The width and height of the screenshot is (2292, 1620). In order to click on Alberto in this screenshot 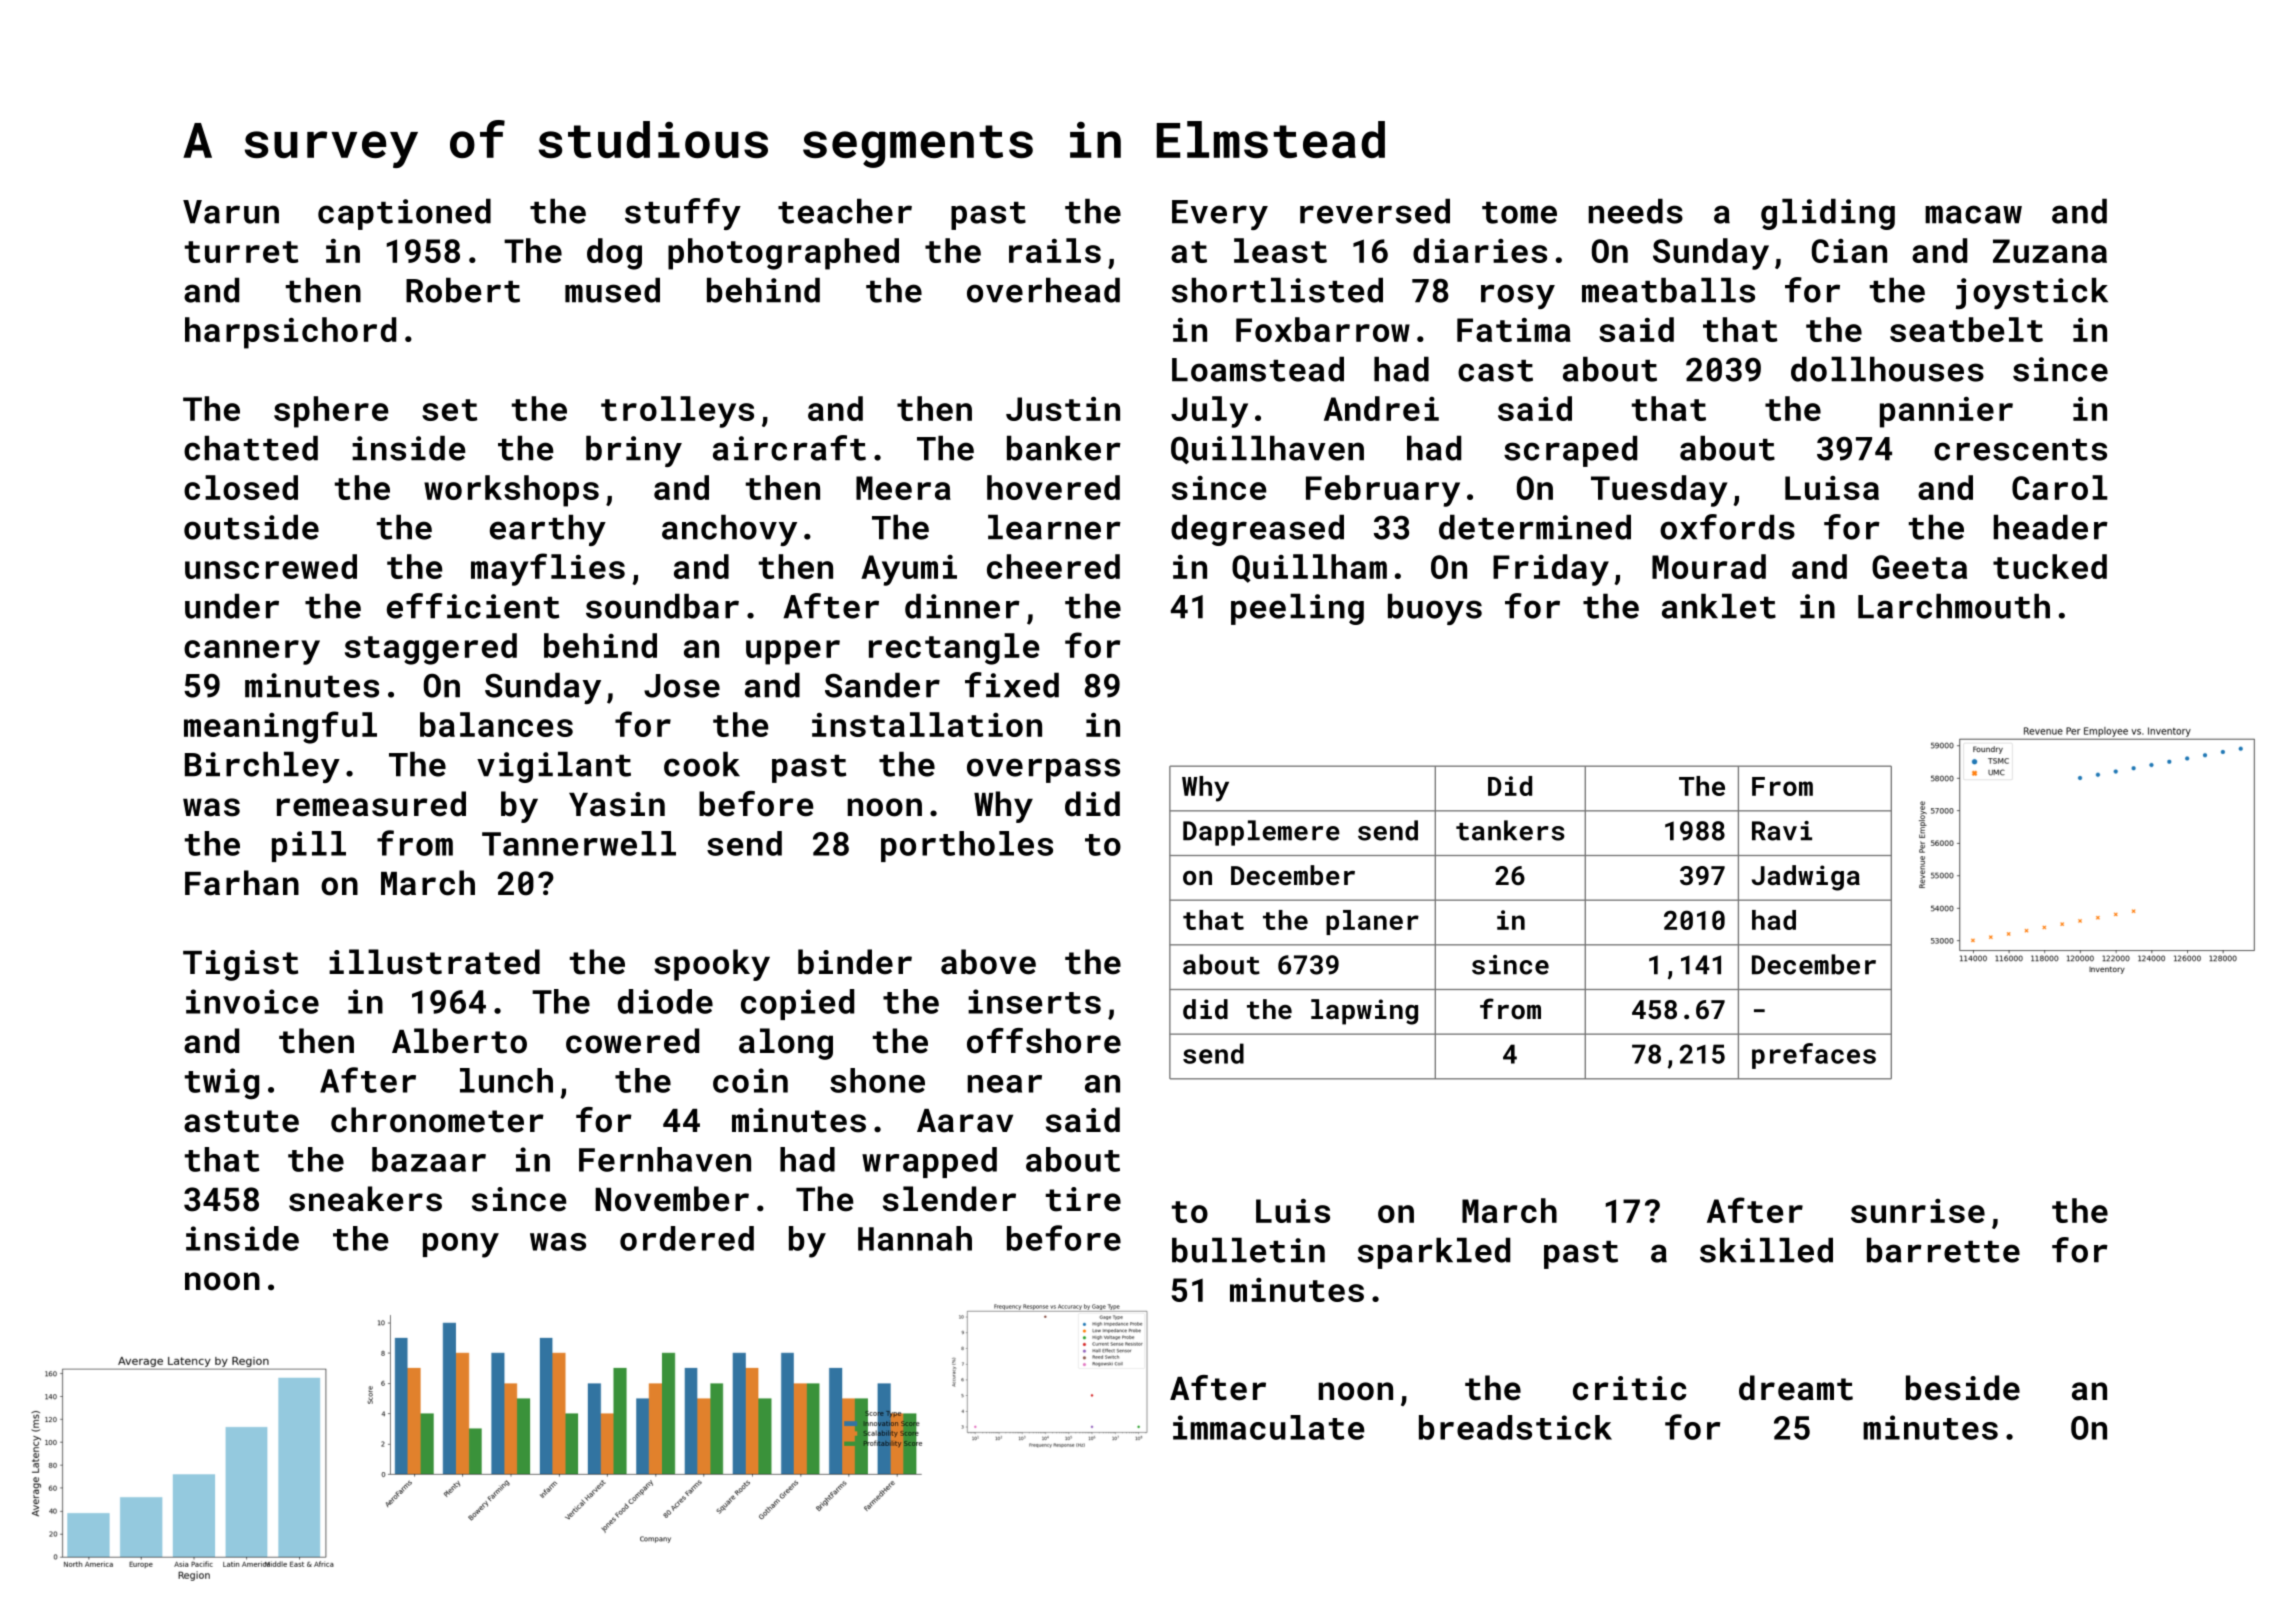, I will do `click(459, 1041)`.
